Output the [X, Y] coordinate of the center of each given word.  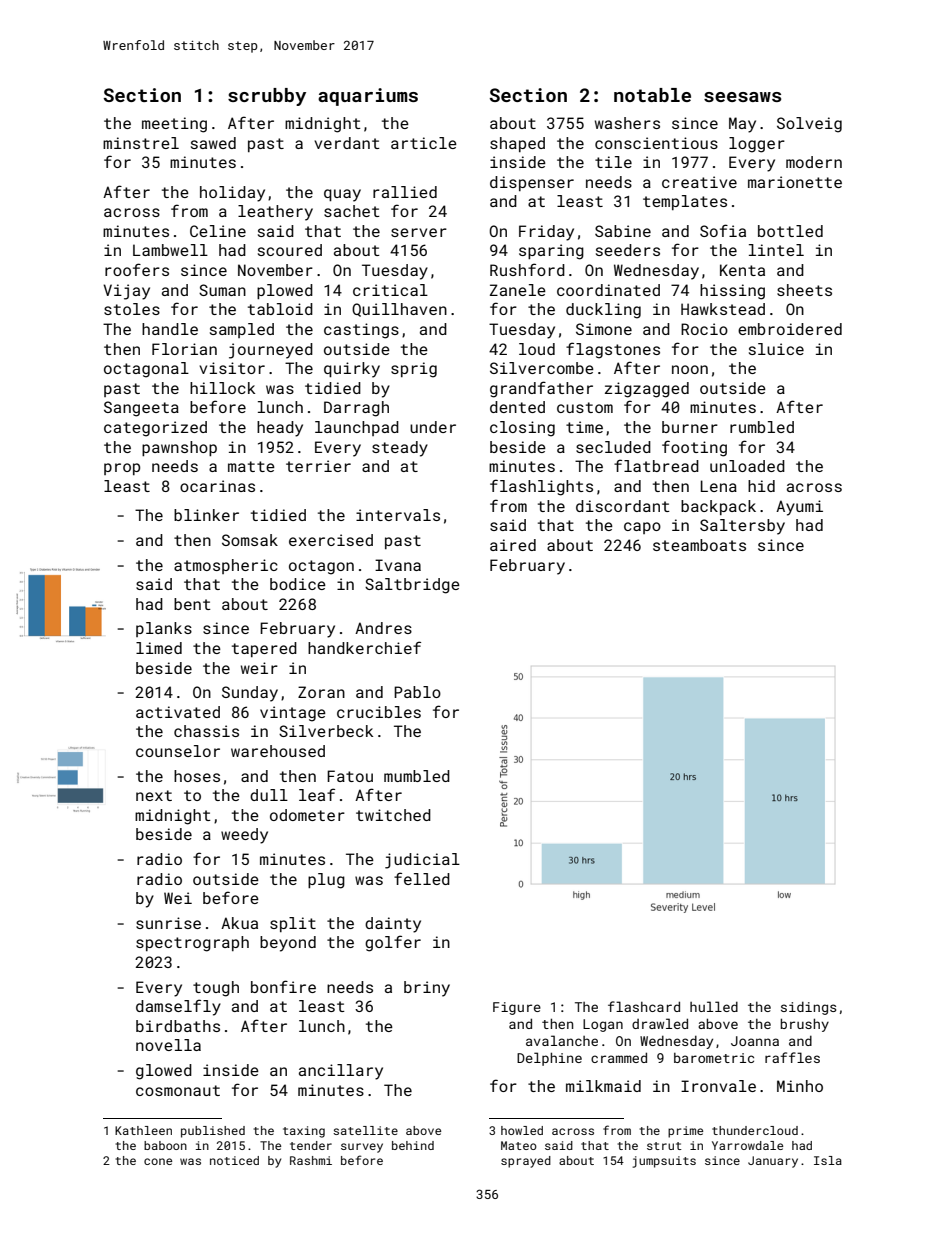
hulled [714, 1006]
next [154, 795]
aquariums [368, 97]
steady [400, 449]
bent [192, 604]
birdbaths [178, 1026]
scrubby [267, 97]
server [419, 232]
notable [652, 95]
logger [757, 145]
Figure [517, 1008]
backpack [718, 507]
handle [170, 329]
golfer [393, 943]
